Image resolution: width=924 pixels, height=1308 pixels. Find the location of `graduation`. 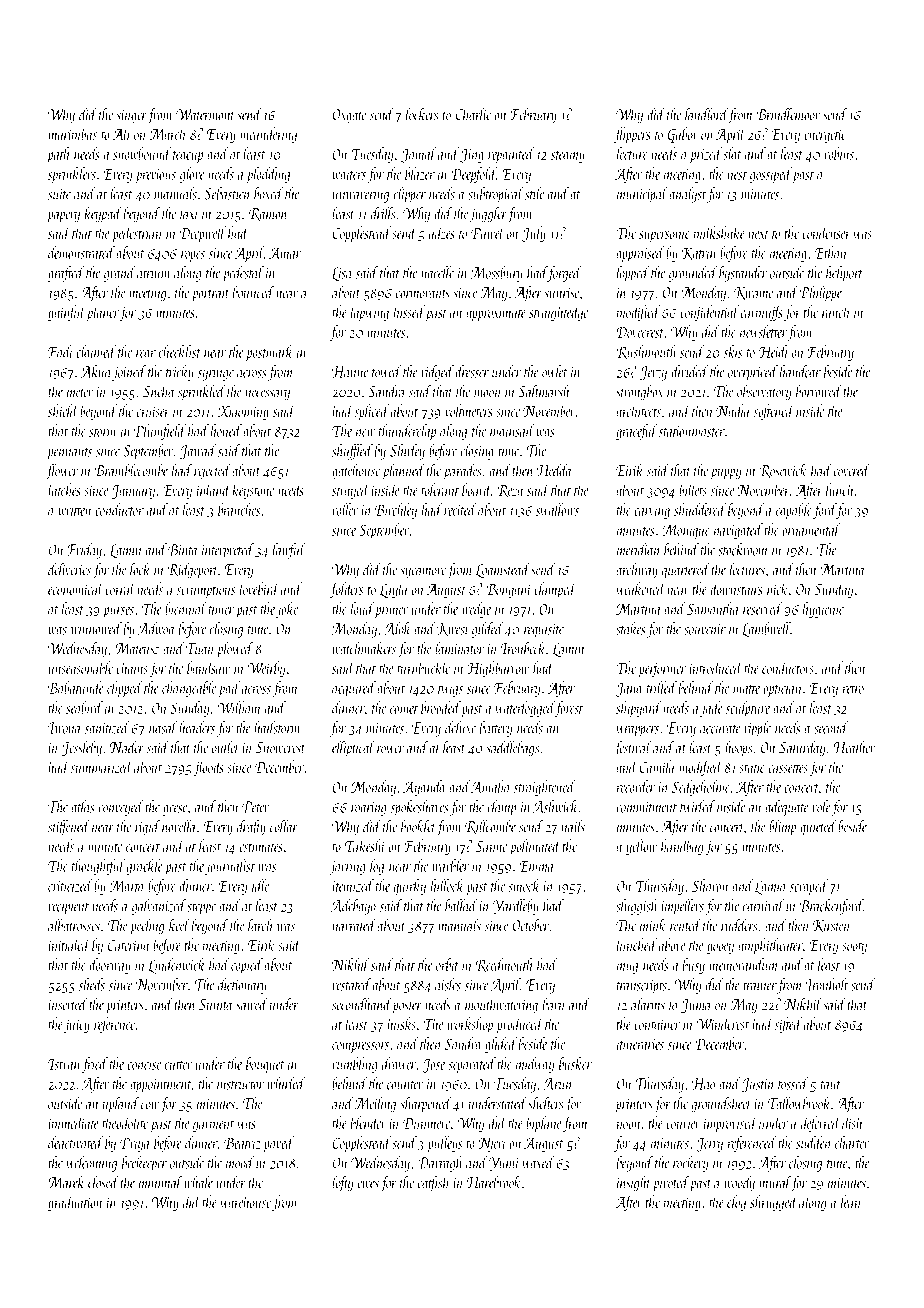

graduation is located at coordinates (75, 1203).
